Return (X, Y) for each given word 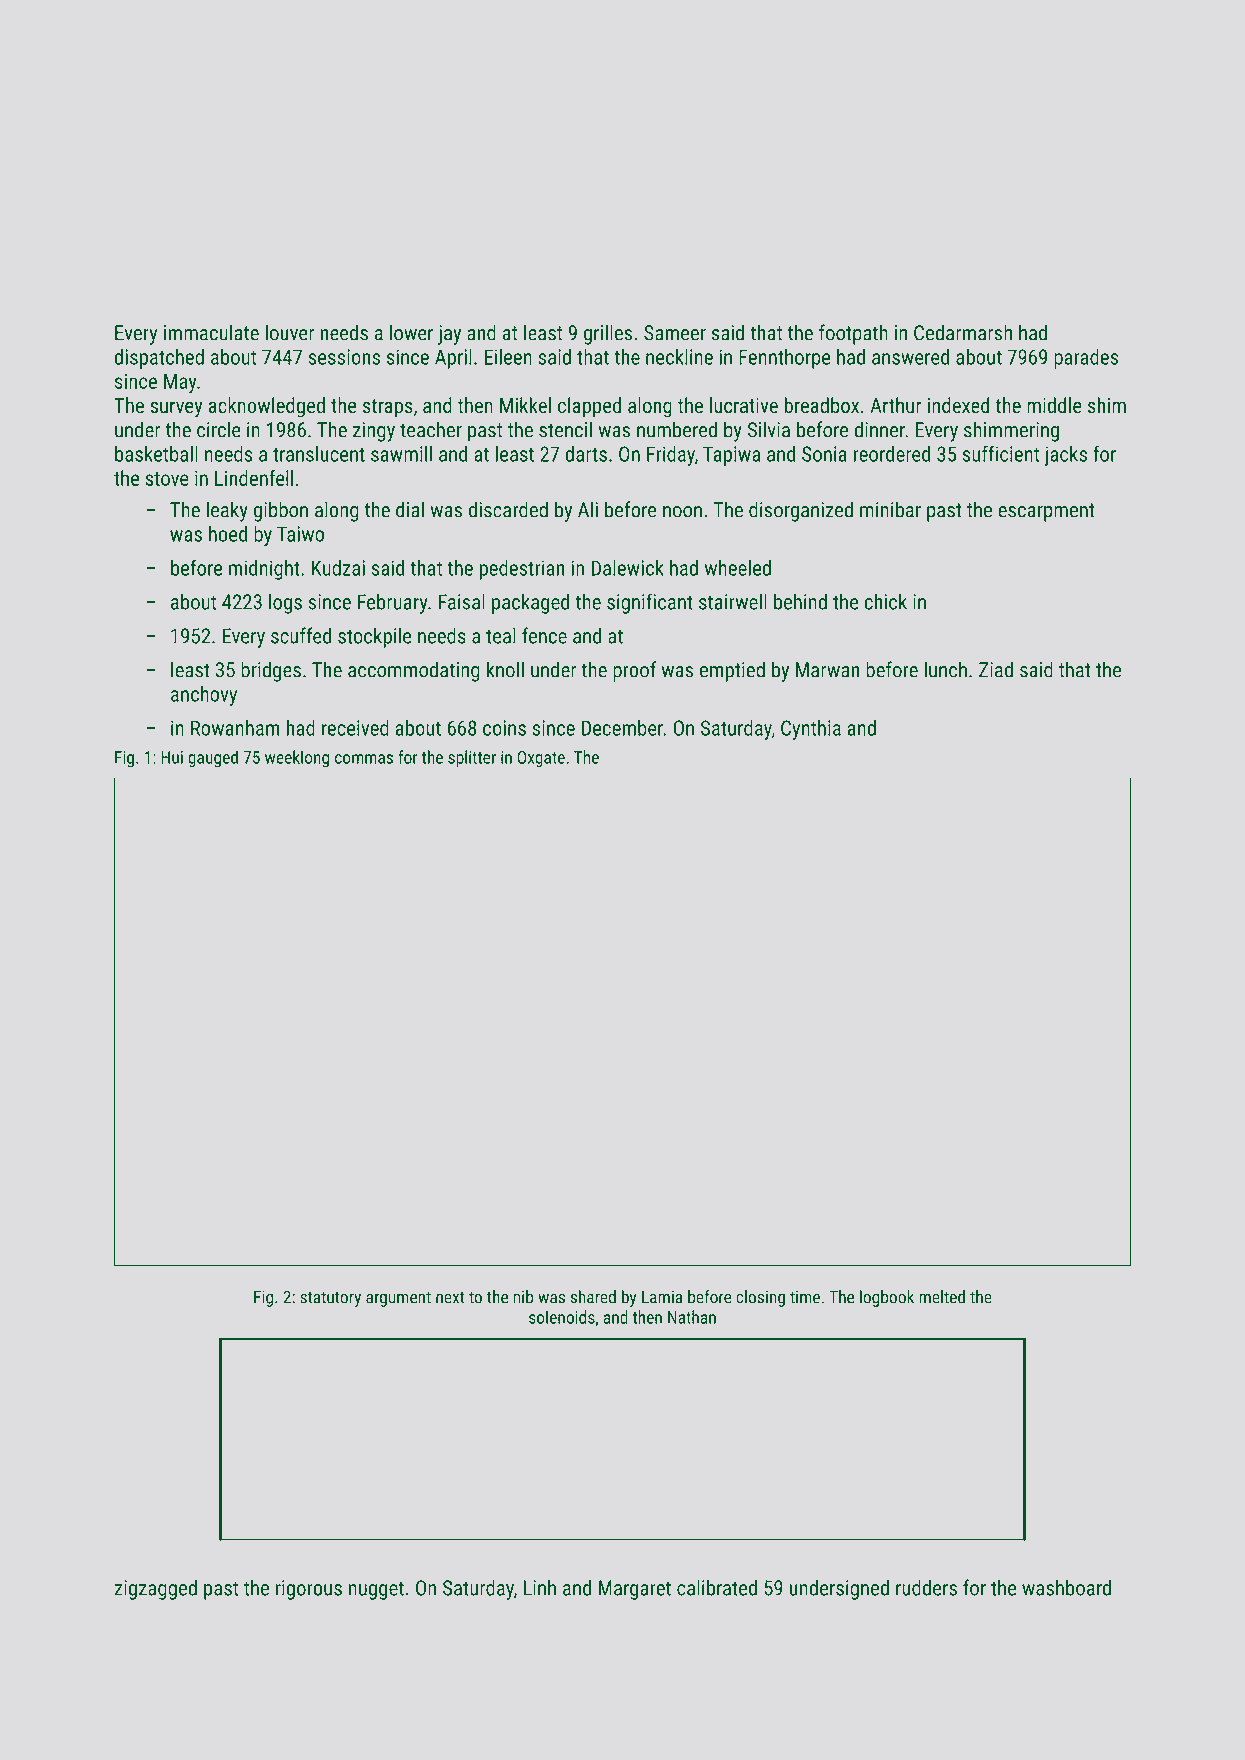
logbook (887, 1298)
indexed (958, 405)
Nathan (692, 1317)
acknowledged (267, 407)
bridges (271, 671)
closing (760, 1298)
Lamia (662, 1297)
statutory (330, 1299)
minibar (890, 509)
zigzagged (156, 1589)
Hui (172, 757)
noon (682, 512)
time (805, 1297)
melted (942, 1297)
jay (449, 335)
